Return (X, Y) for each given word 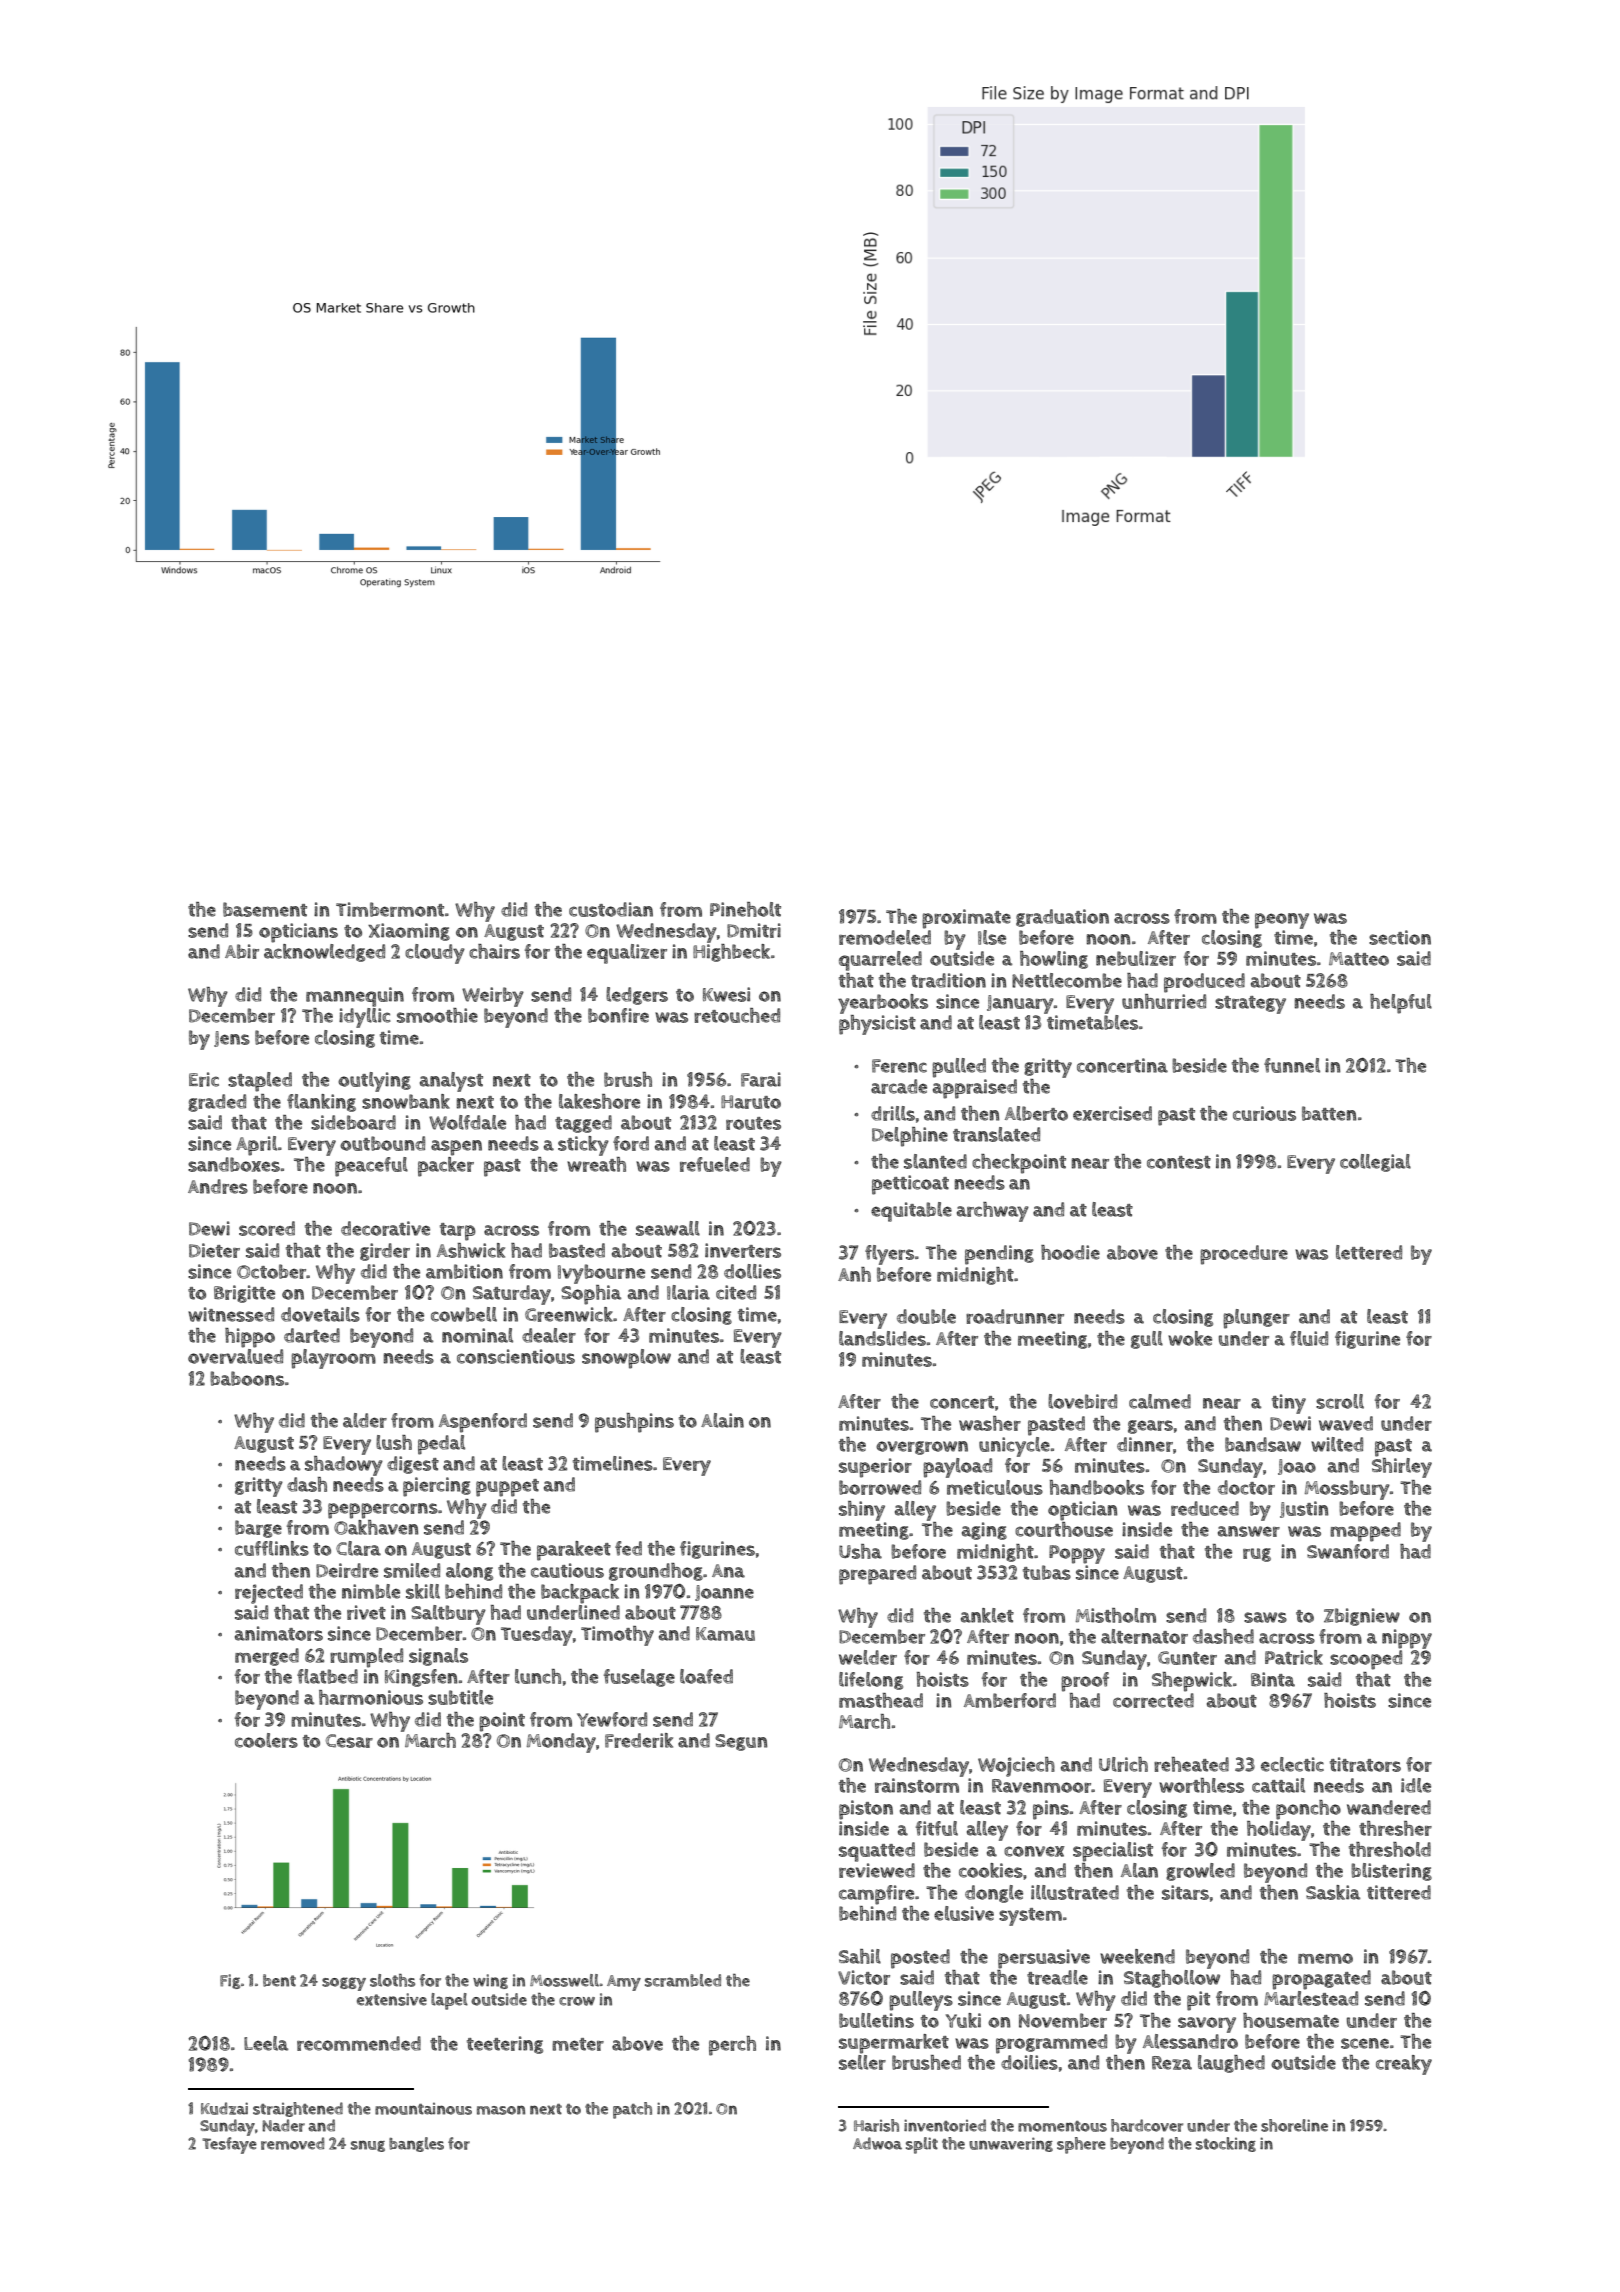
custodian (611, 909)
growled (1200, 1872)
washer (990, 1423)
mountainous (423, 2109)
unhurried (1164, 1001)
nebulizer (1136, 958)
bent (279, 1980)
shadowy (344, 1466)
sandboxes (234, 1164)
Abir (242, 951)
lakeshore (599, 1101)
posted (920, 1959)
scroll (1340, 1401)
